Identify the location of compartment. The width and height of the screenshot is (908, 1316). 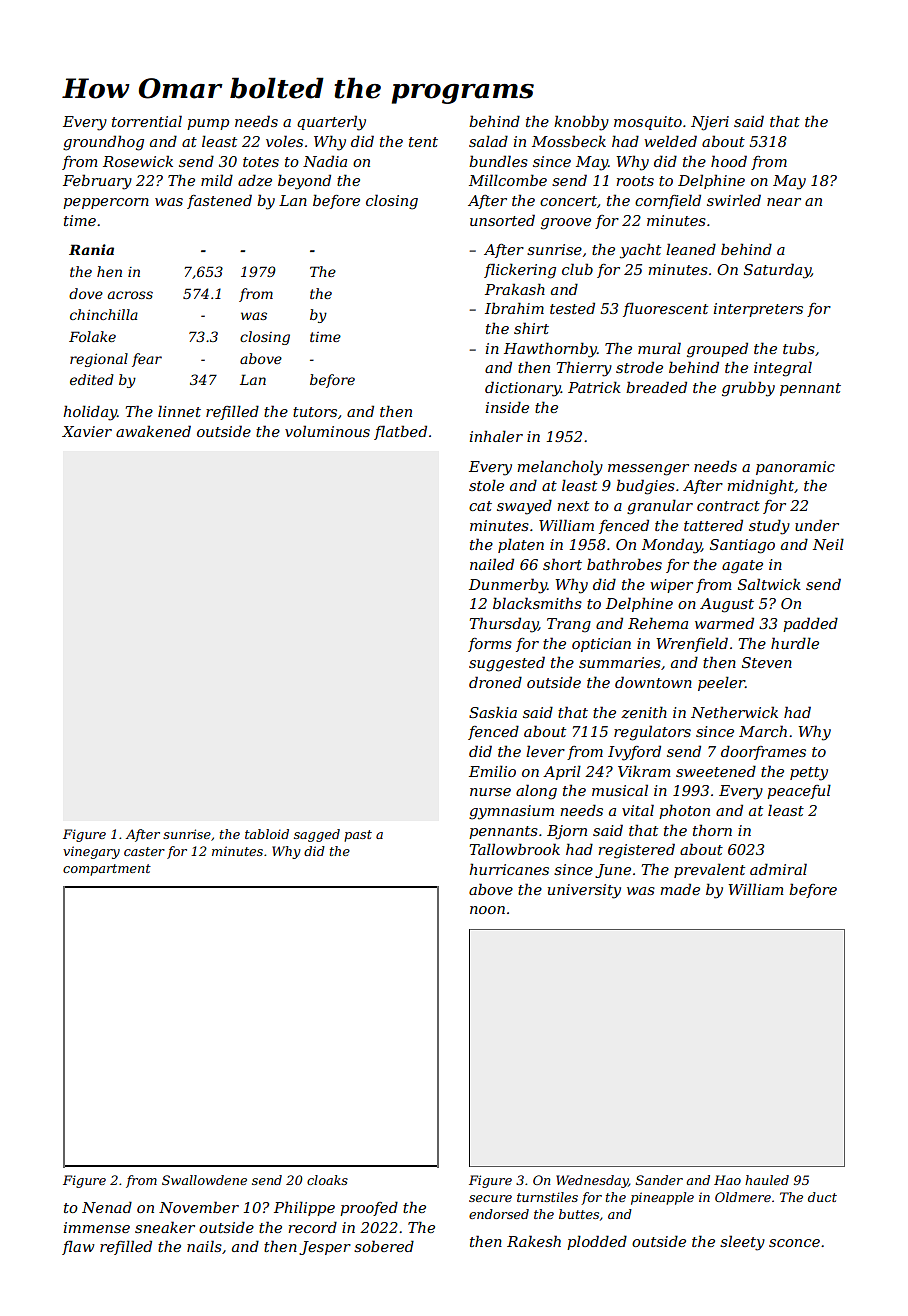
(107, 870).
